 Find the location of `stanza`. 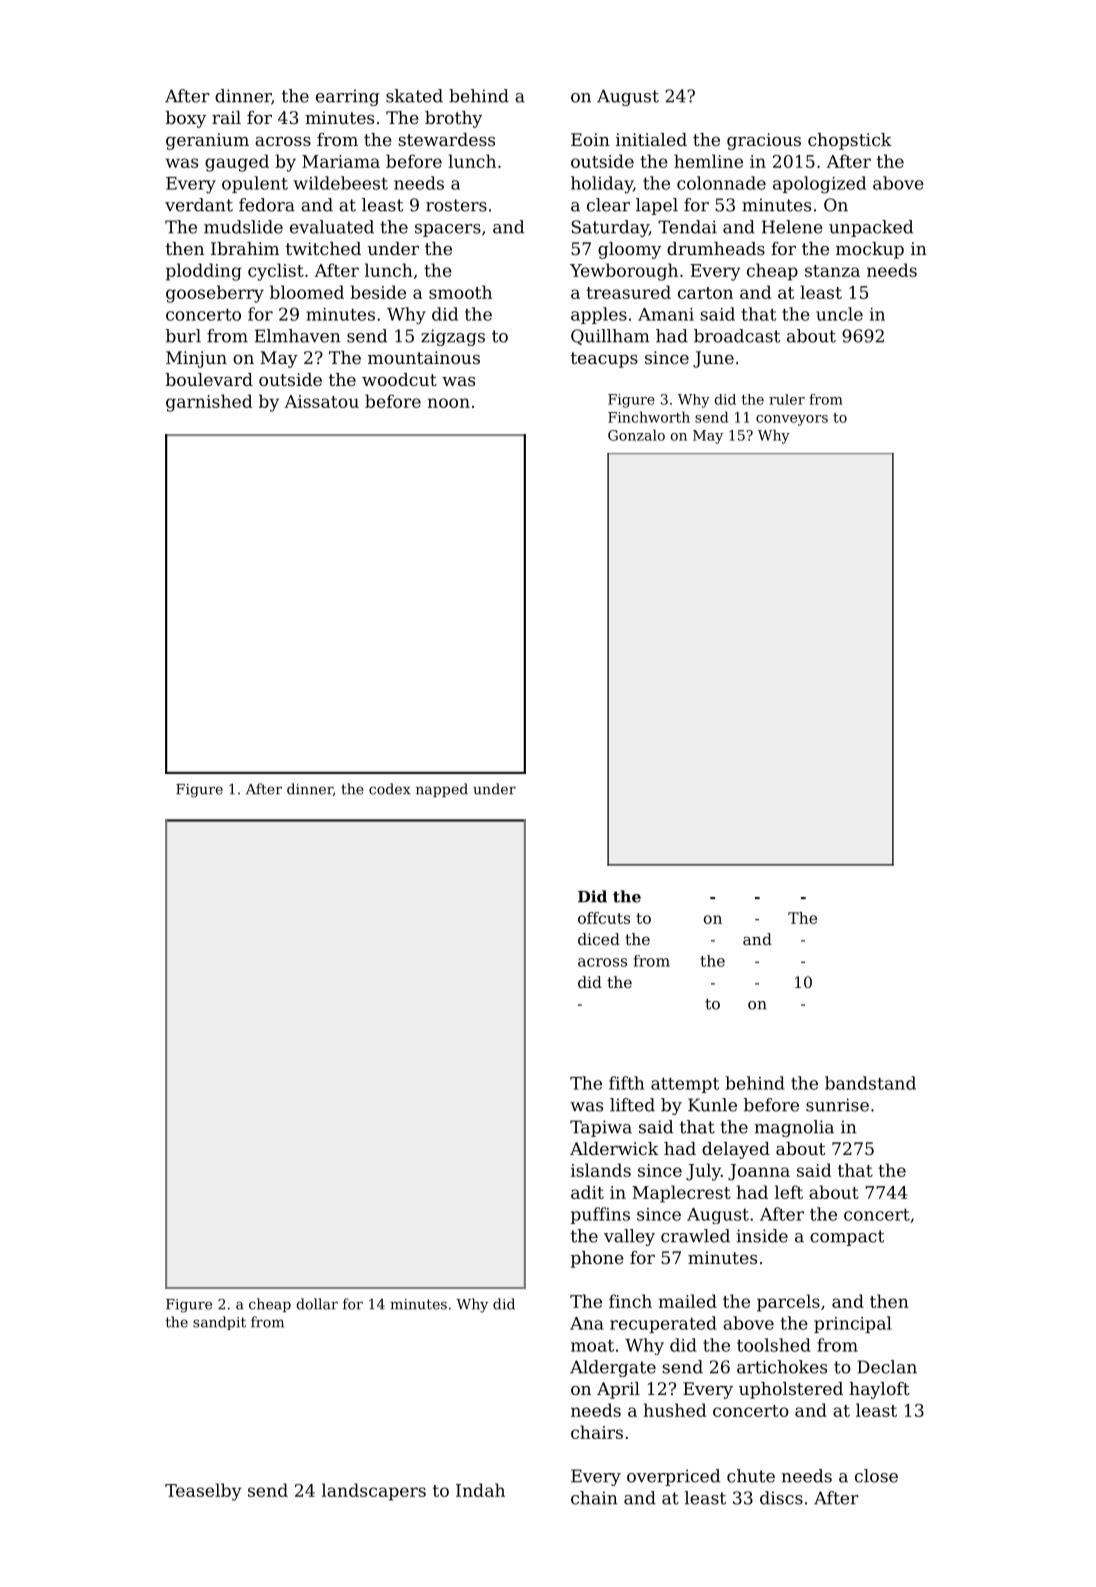

stanza is located at coordinates (832, 271).
